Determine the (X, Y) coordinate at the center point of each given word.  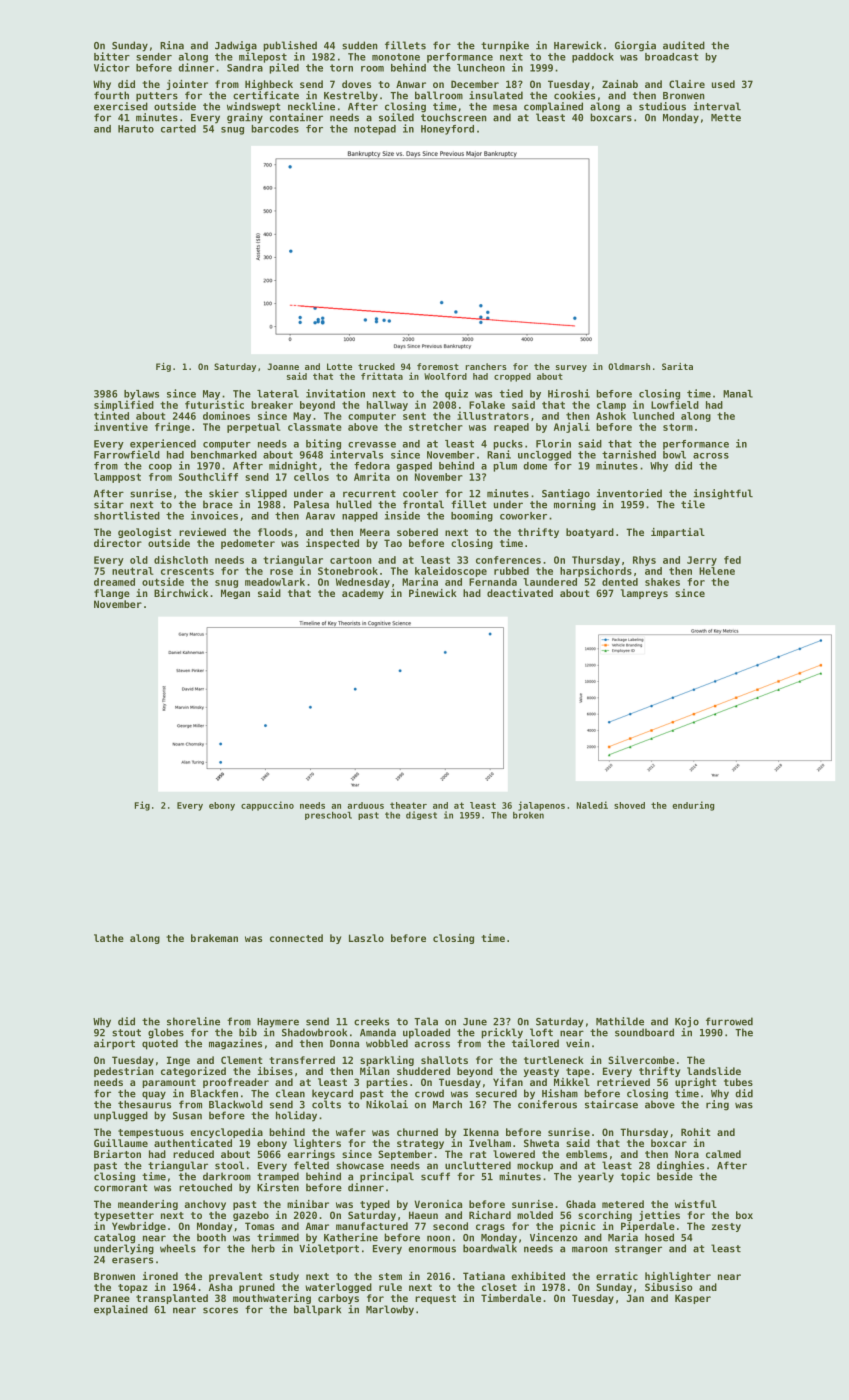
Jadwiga (236, 46)
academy (363, 594)
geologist (145, 533)
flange (112, 594)
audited (684, 45)
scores (220, 1310)
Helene (717, 571)
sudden (360, 45)
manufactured (372, 1226)
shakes (662, 582)
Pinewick (433, 593)
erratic (617, 1276)
